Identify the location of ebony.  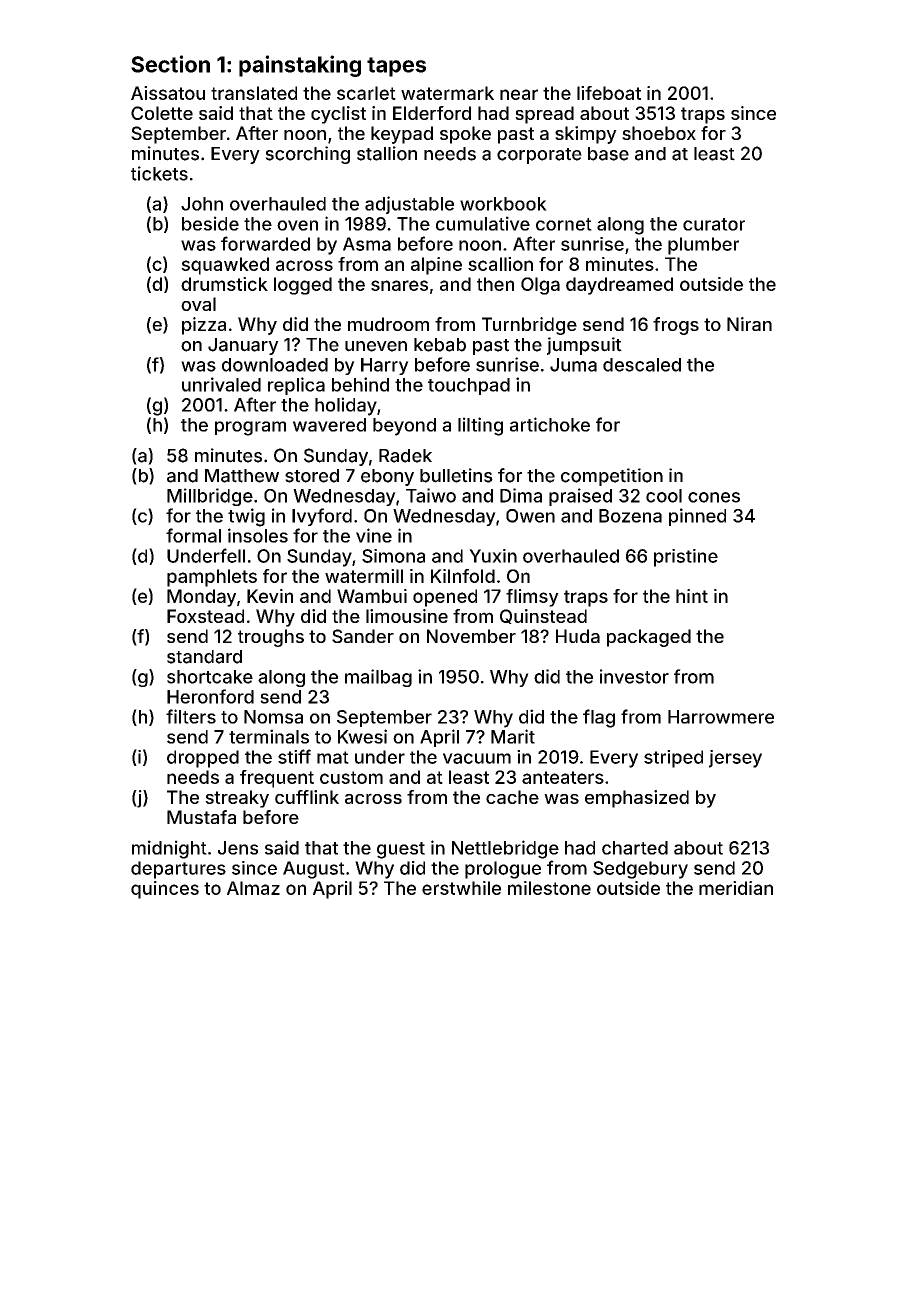
(387, 477).
